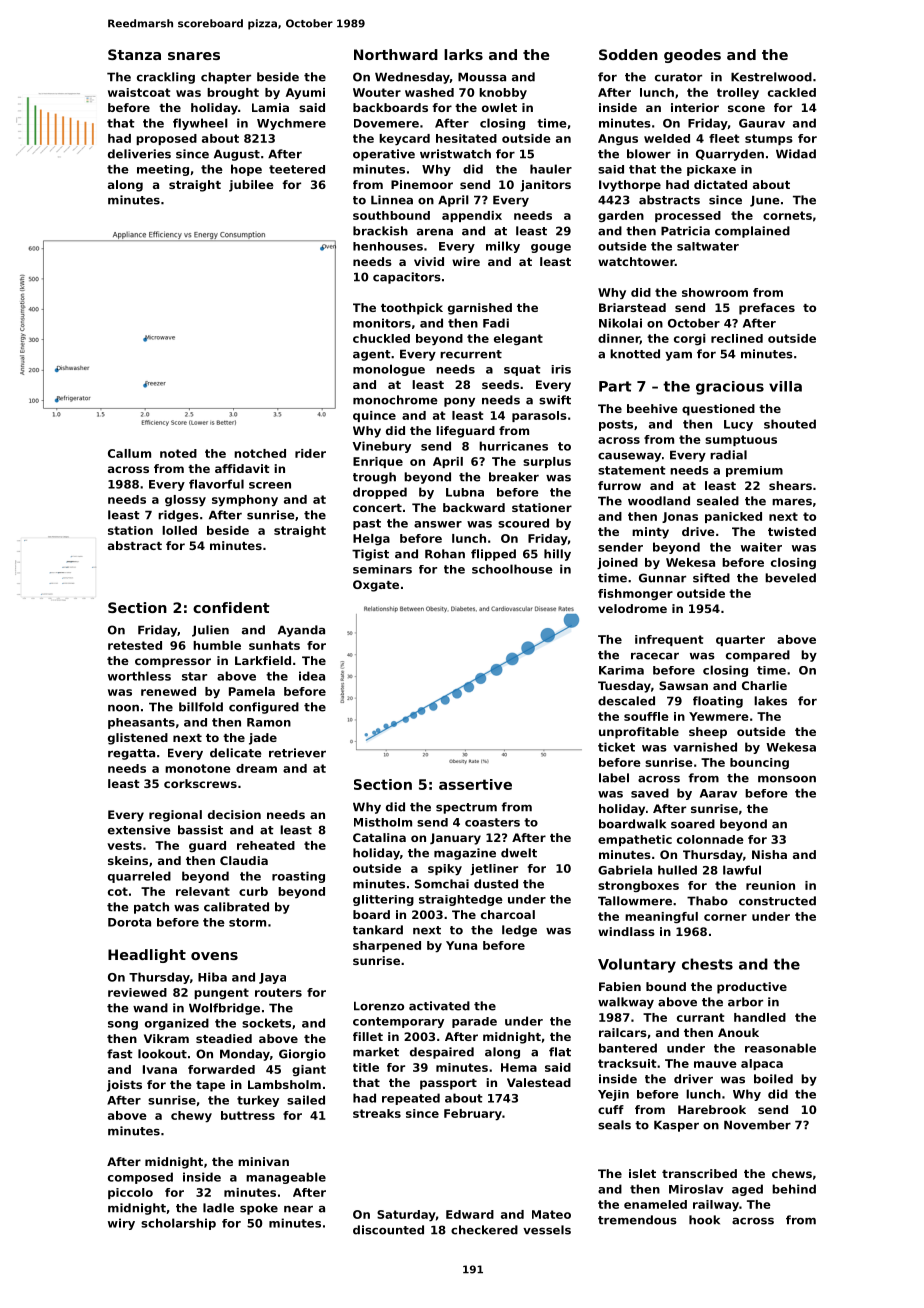  What do you see at coordinates (200, 124) in the document?
I see `flywheel` at bounding box center [200, 124].
